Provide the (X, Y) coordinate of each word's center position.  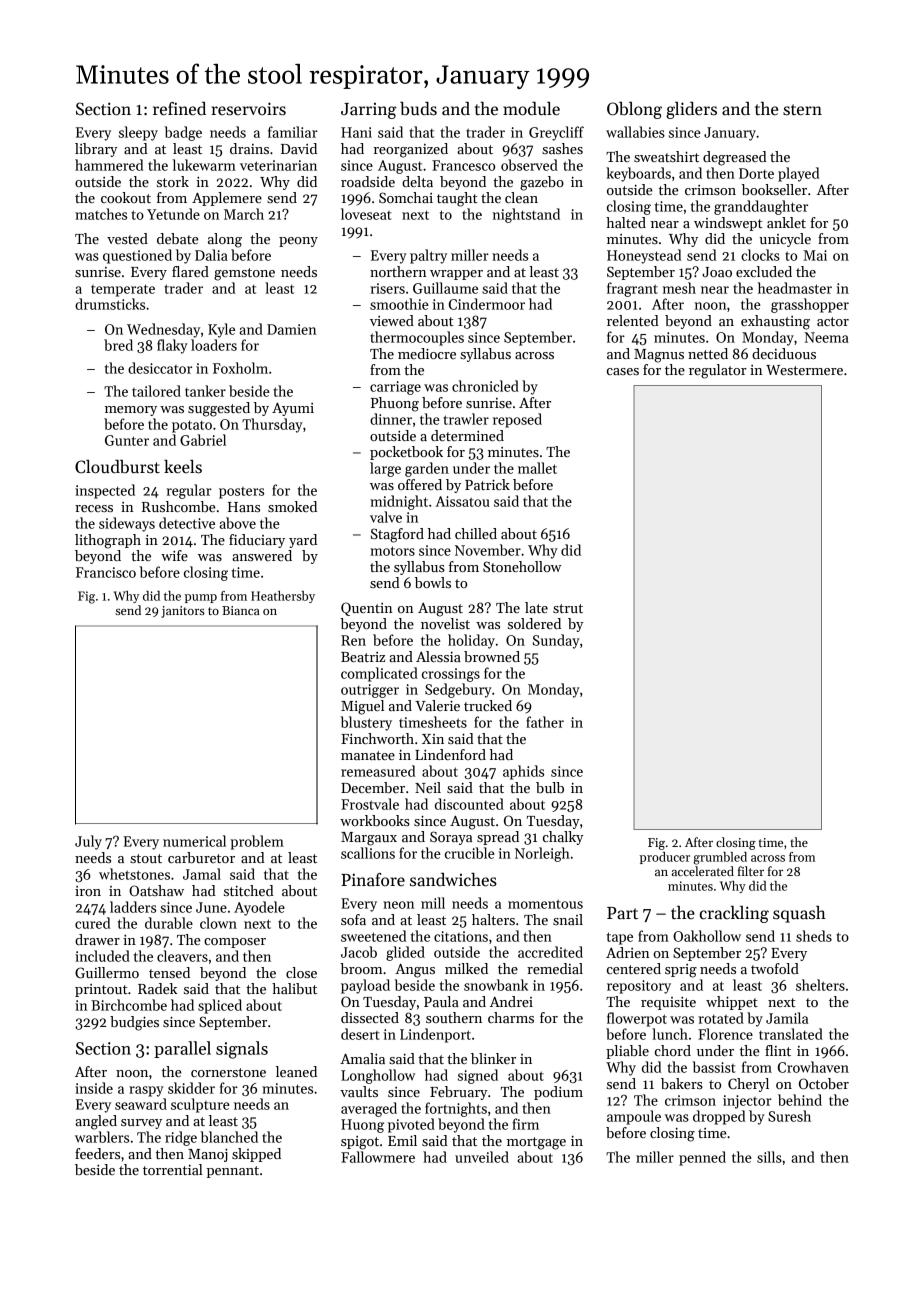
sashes (562, 148)
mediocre (427, 353)
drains (249, 148)
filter (751, 871)
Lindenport (435, 1035)
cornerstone (228, 1072)
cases (623, 371)
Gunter (127, 440)
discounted (469, 804)
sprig (681, 971)
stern (802, 110)
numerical (194, 841)
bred (118, 345)
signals (242, 1050)
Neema (826, 337)
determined (467, 435)
